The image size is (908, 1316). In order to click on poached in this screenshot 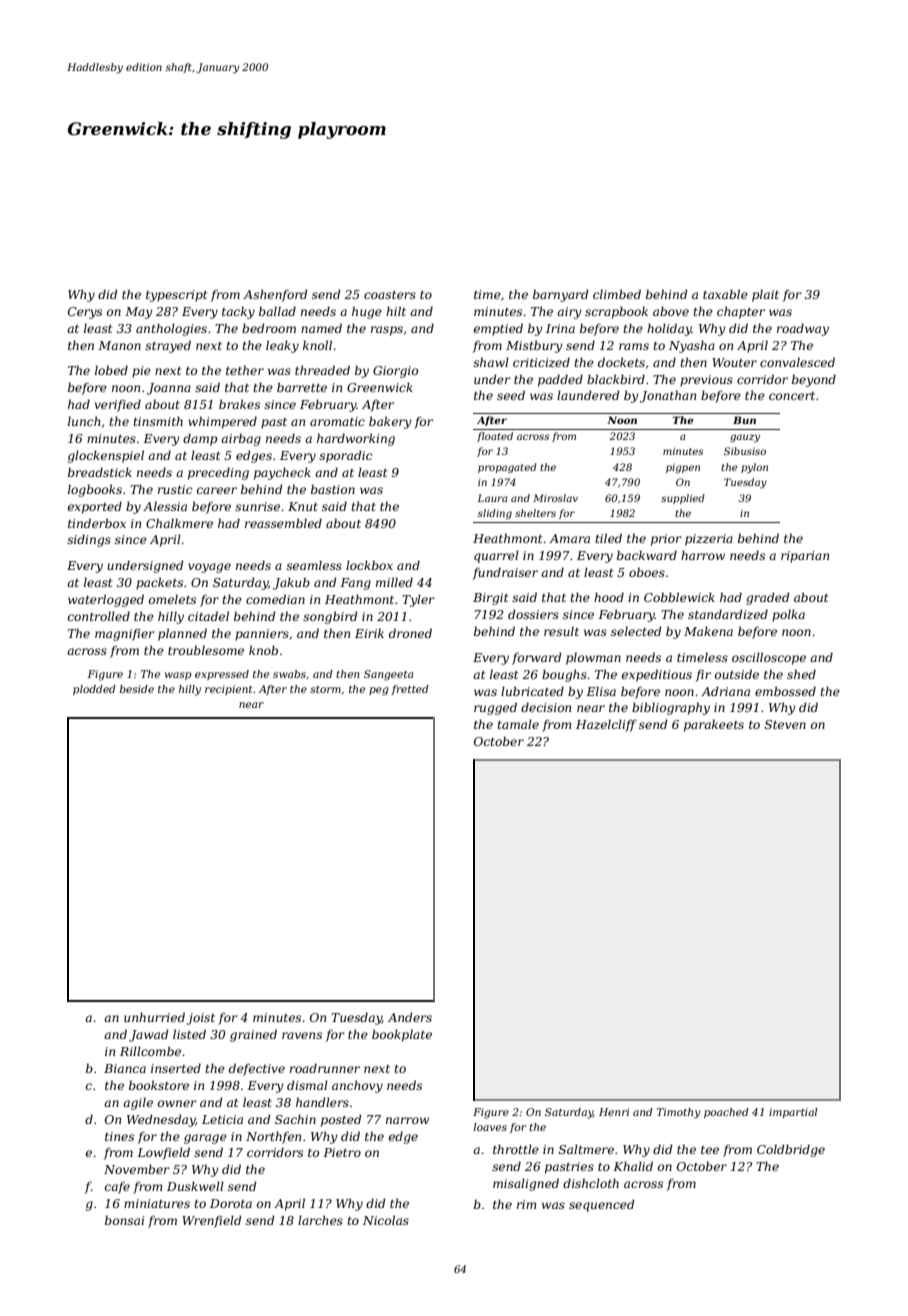, I will do `click(726, 1113)`.
